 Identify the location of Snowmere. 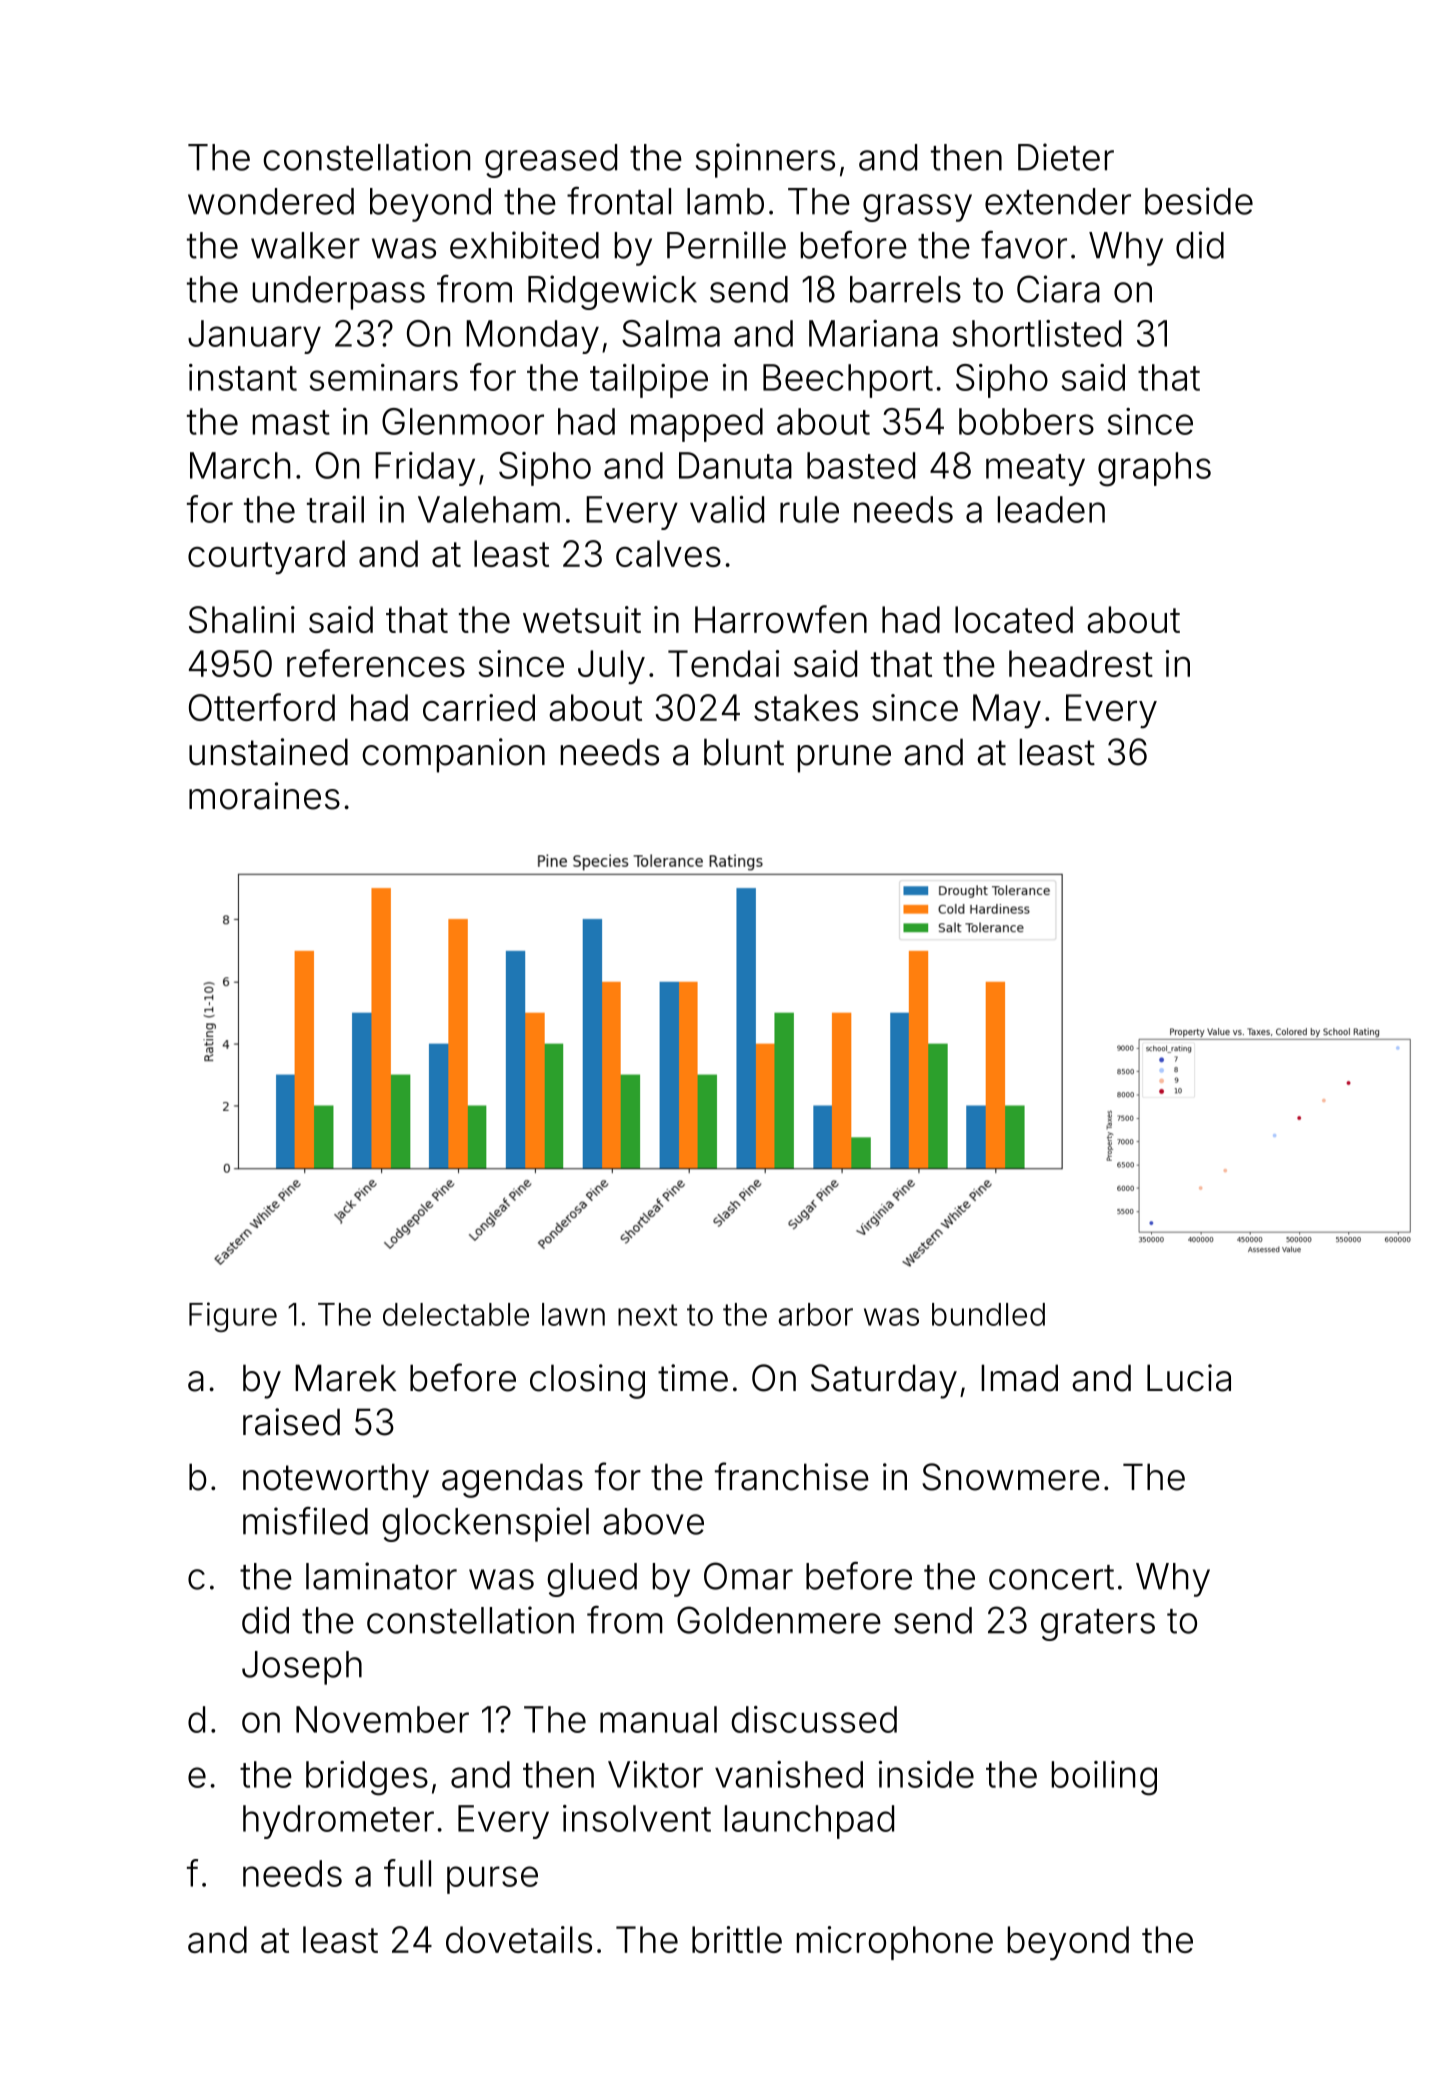
(1011, 1477).
